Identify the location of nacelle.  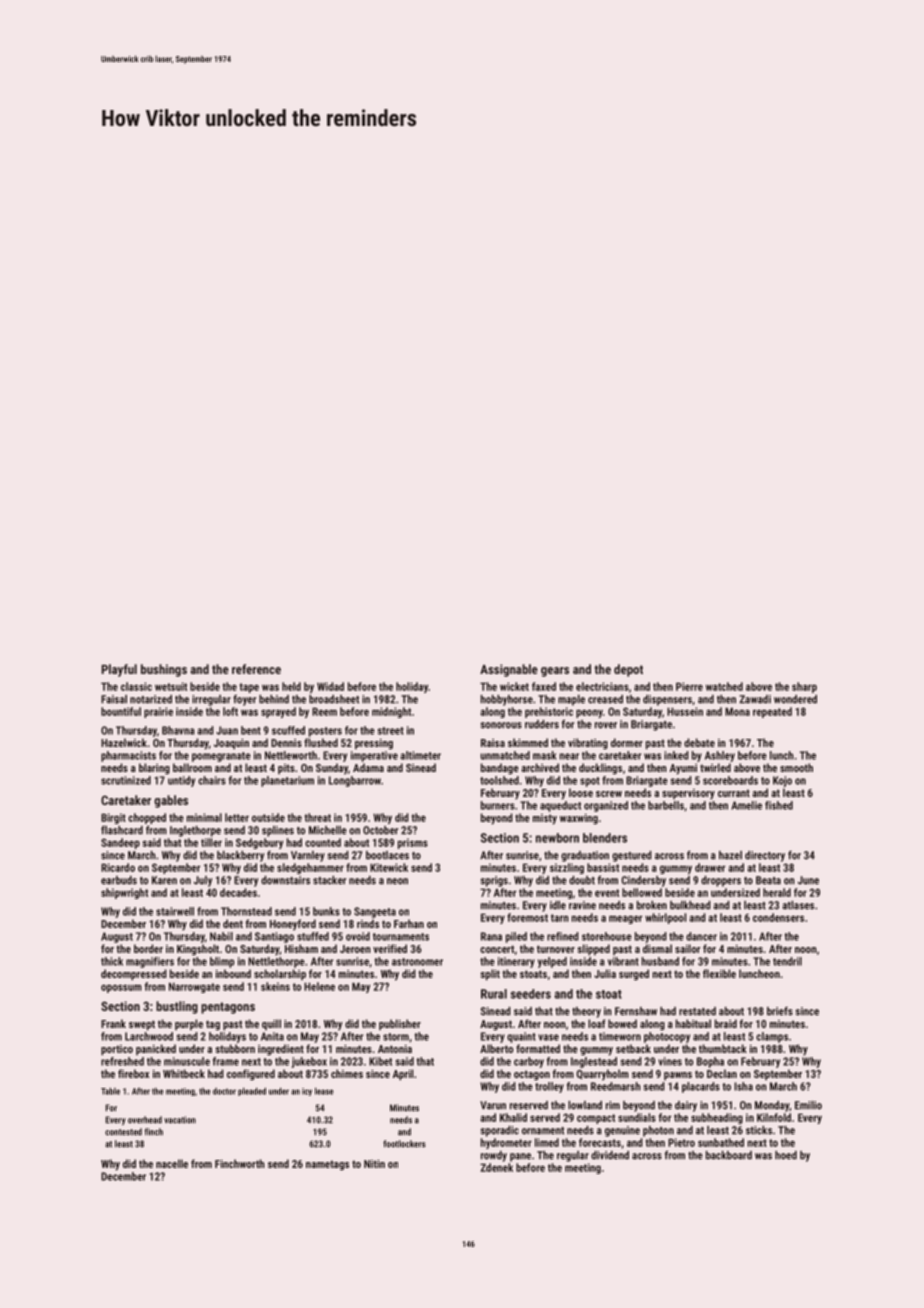
(172, 1163).
